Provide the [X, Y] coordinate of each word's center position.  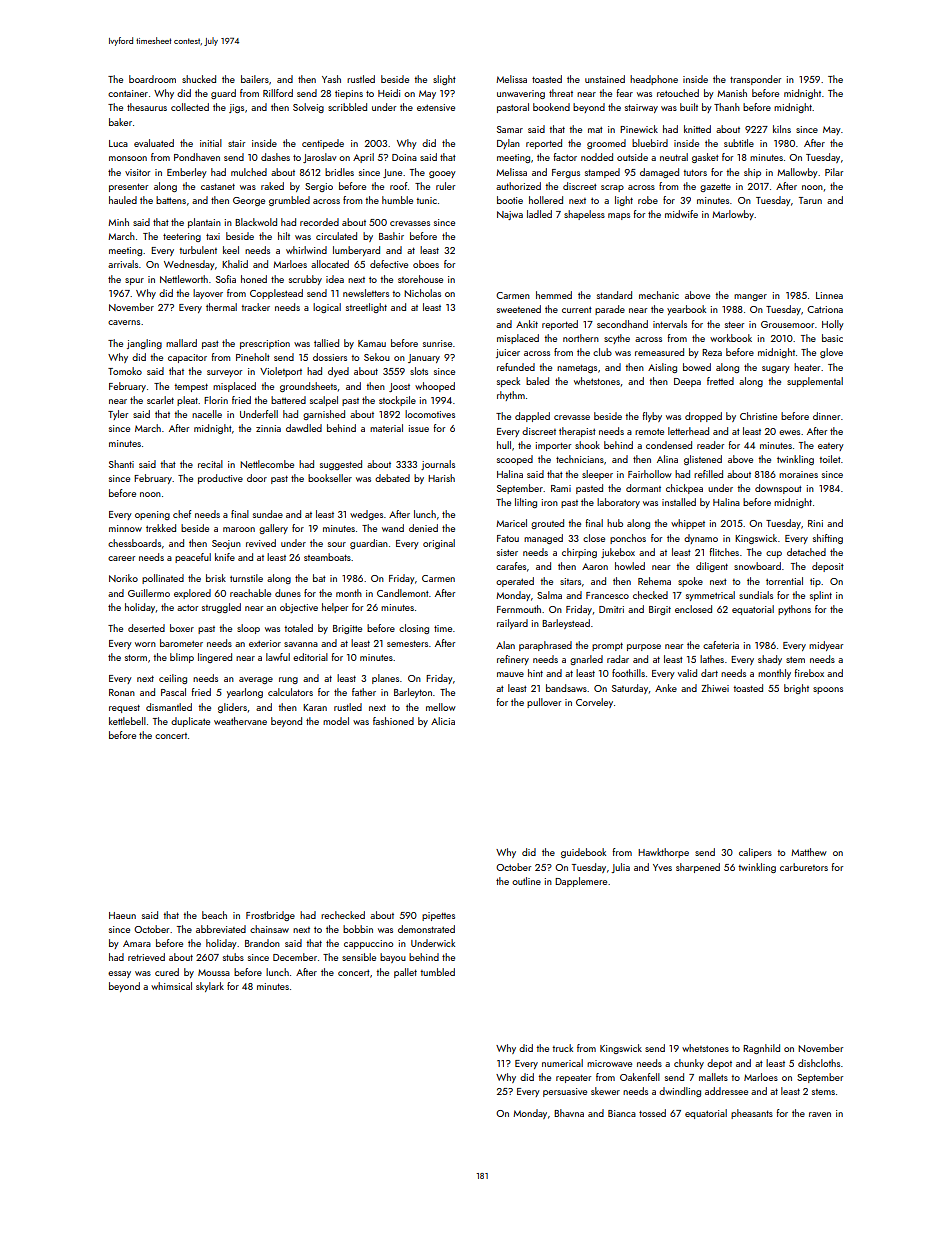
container [128, 93]
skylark [210, 987]
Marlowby [733, 215]
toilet [830, 459]
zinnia [268, 428]
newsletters [366, 293]
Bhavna [569, 1113]
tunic [426, 200]
